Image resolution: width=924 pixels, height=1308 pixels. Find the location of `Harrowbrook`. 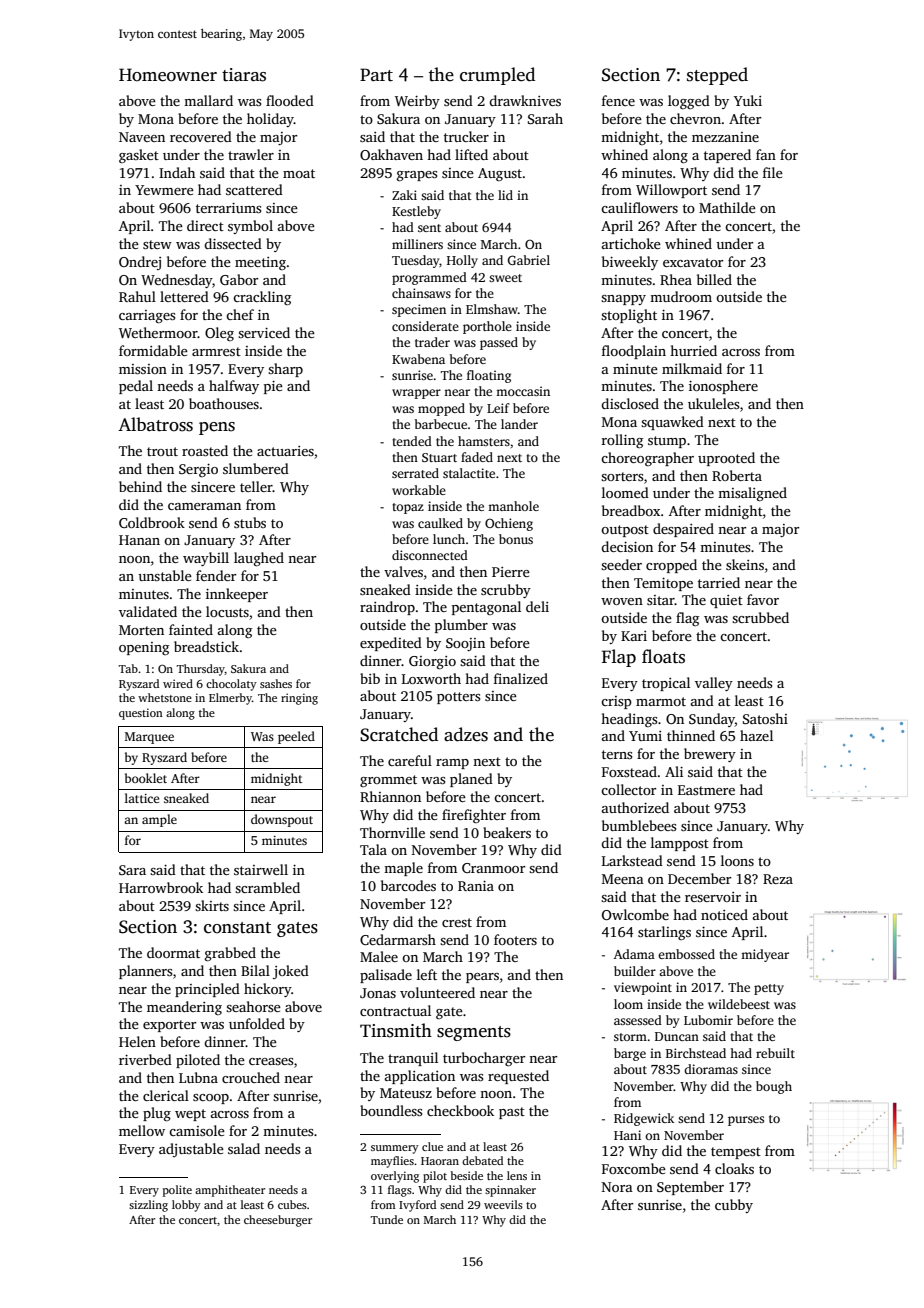

Harrowbrook is located at coordinates (161, 887).
